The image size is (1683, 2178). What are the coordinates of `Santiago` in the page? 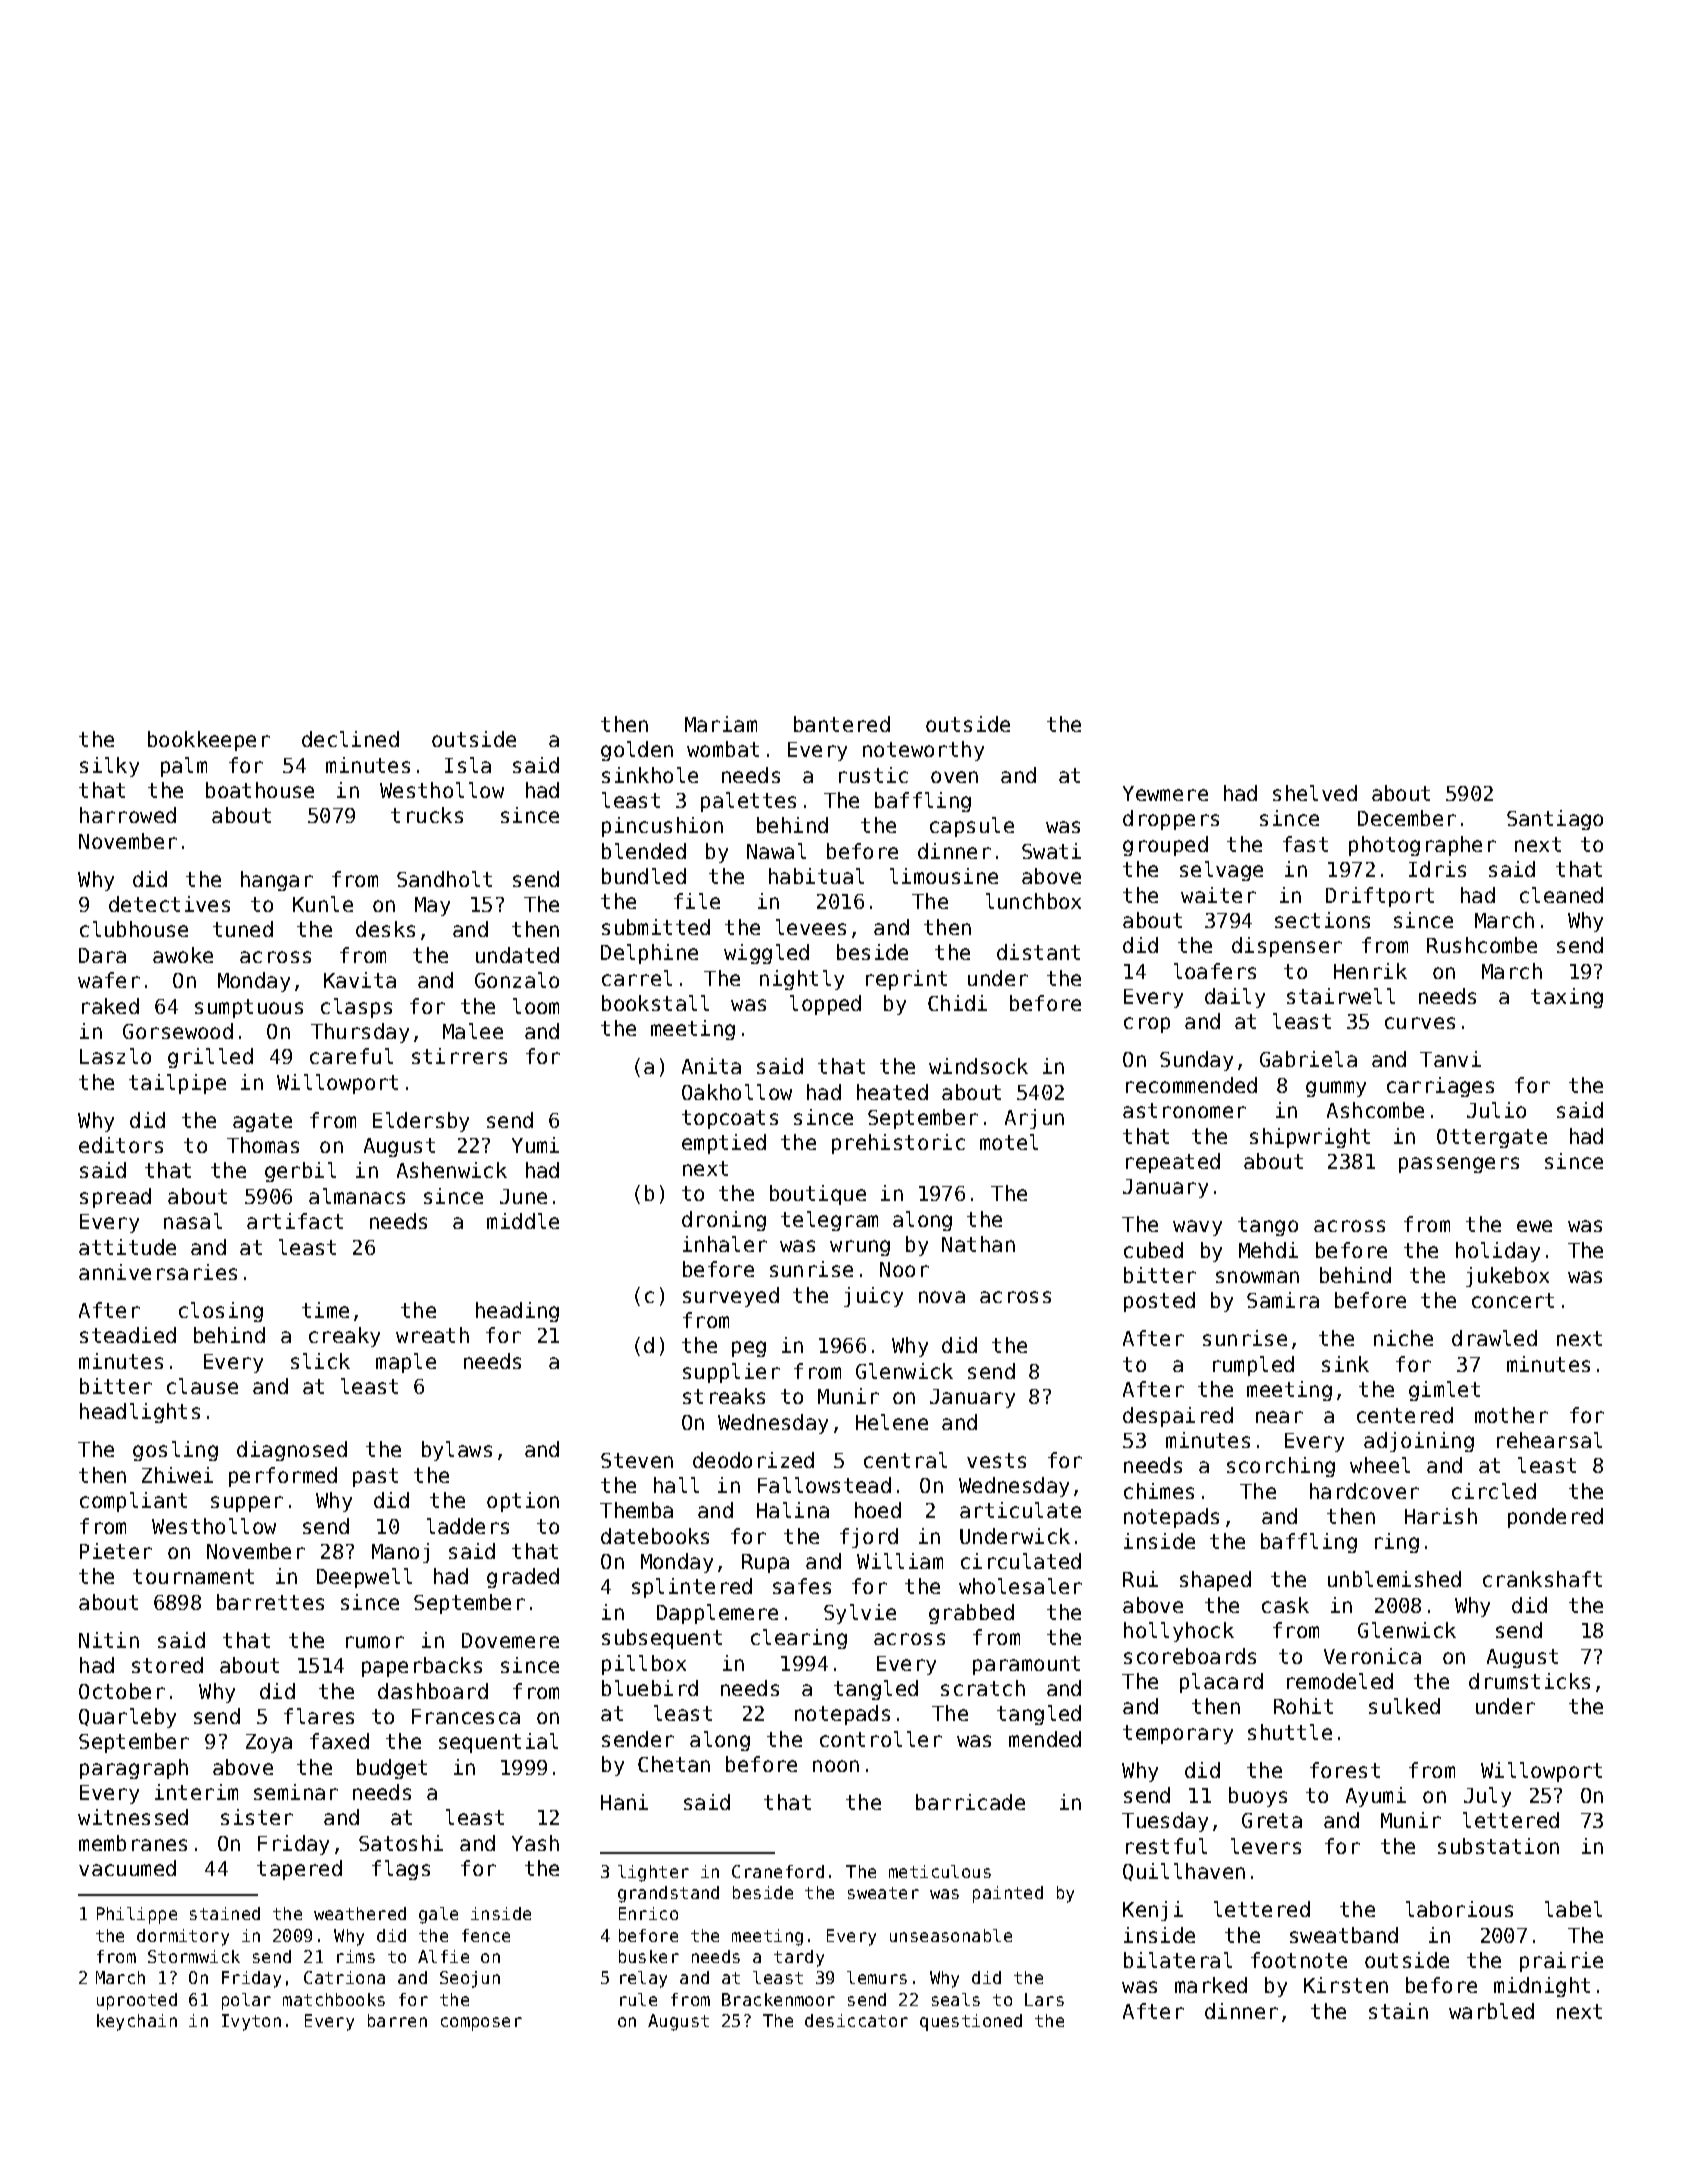 It's located at (1555, 820).
